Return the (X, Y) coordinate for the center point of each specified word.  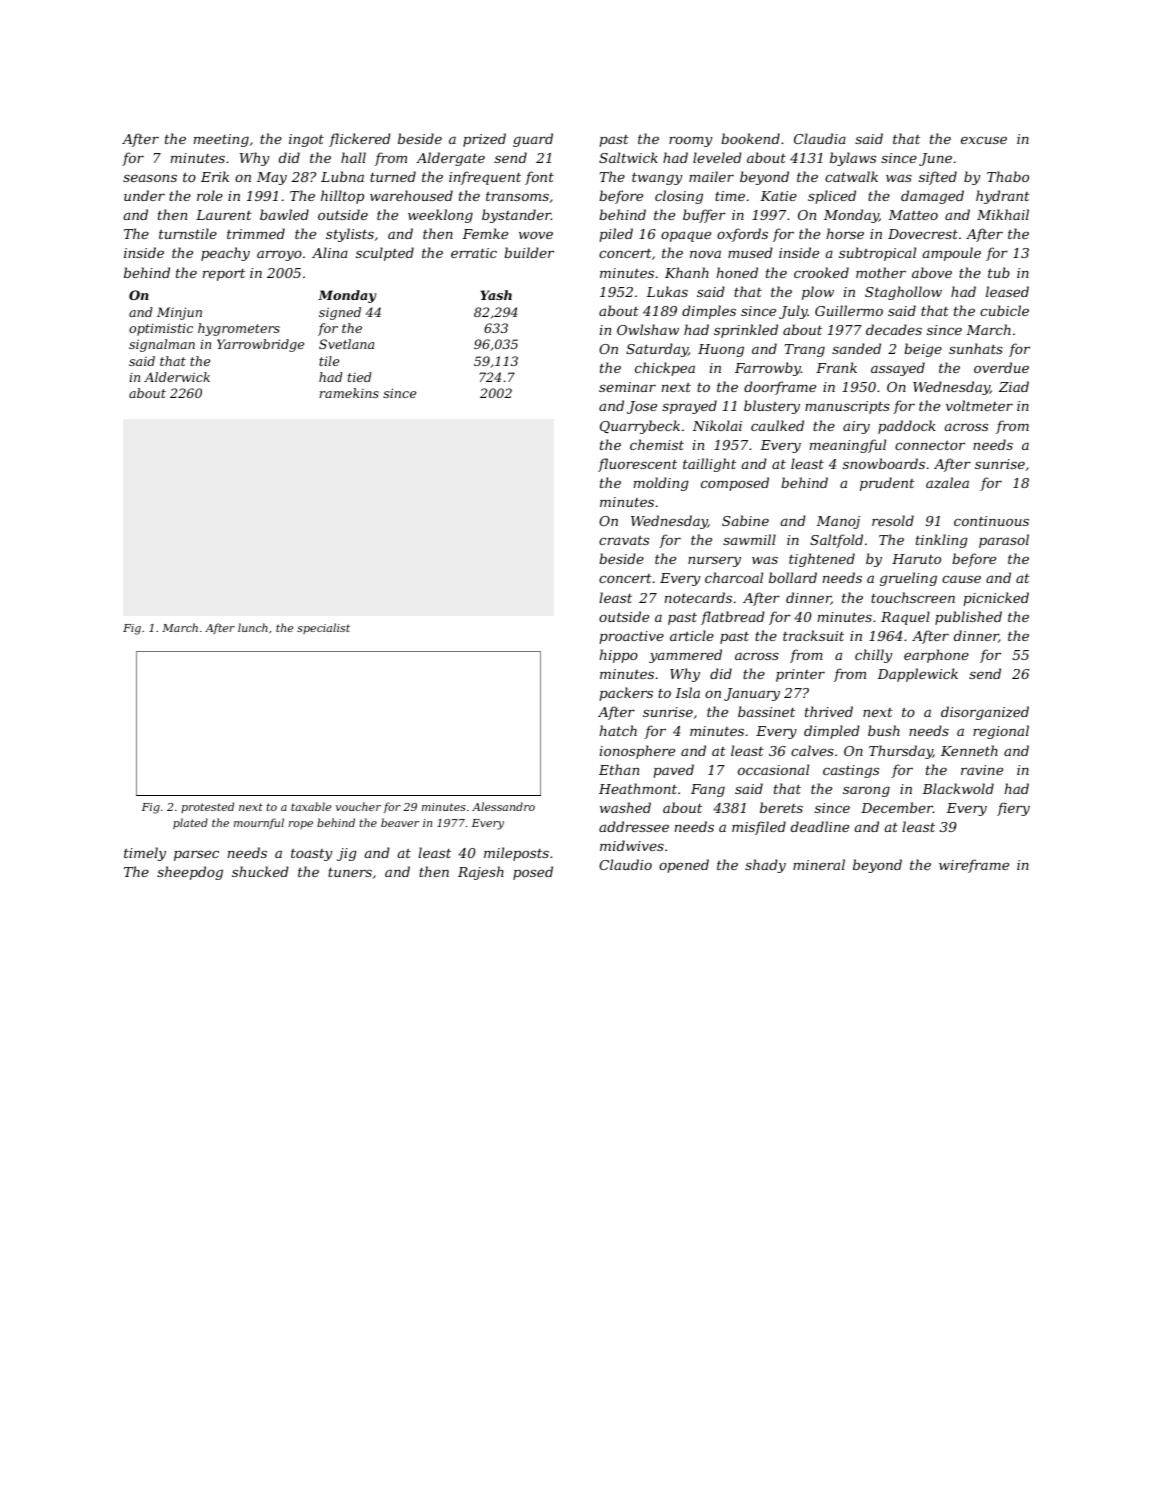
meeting (221, 140)
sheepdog (190, 873)
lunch (253, 627)
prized (484, 140)
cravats (624, 540)
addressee (634, 826)
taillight (709, 465)
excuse (984, 140)
